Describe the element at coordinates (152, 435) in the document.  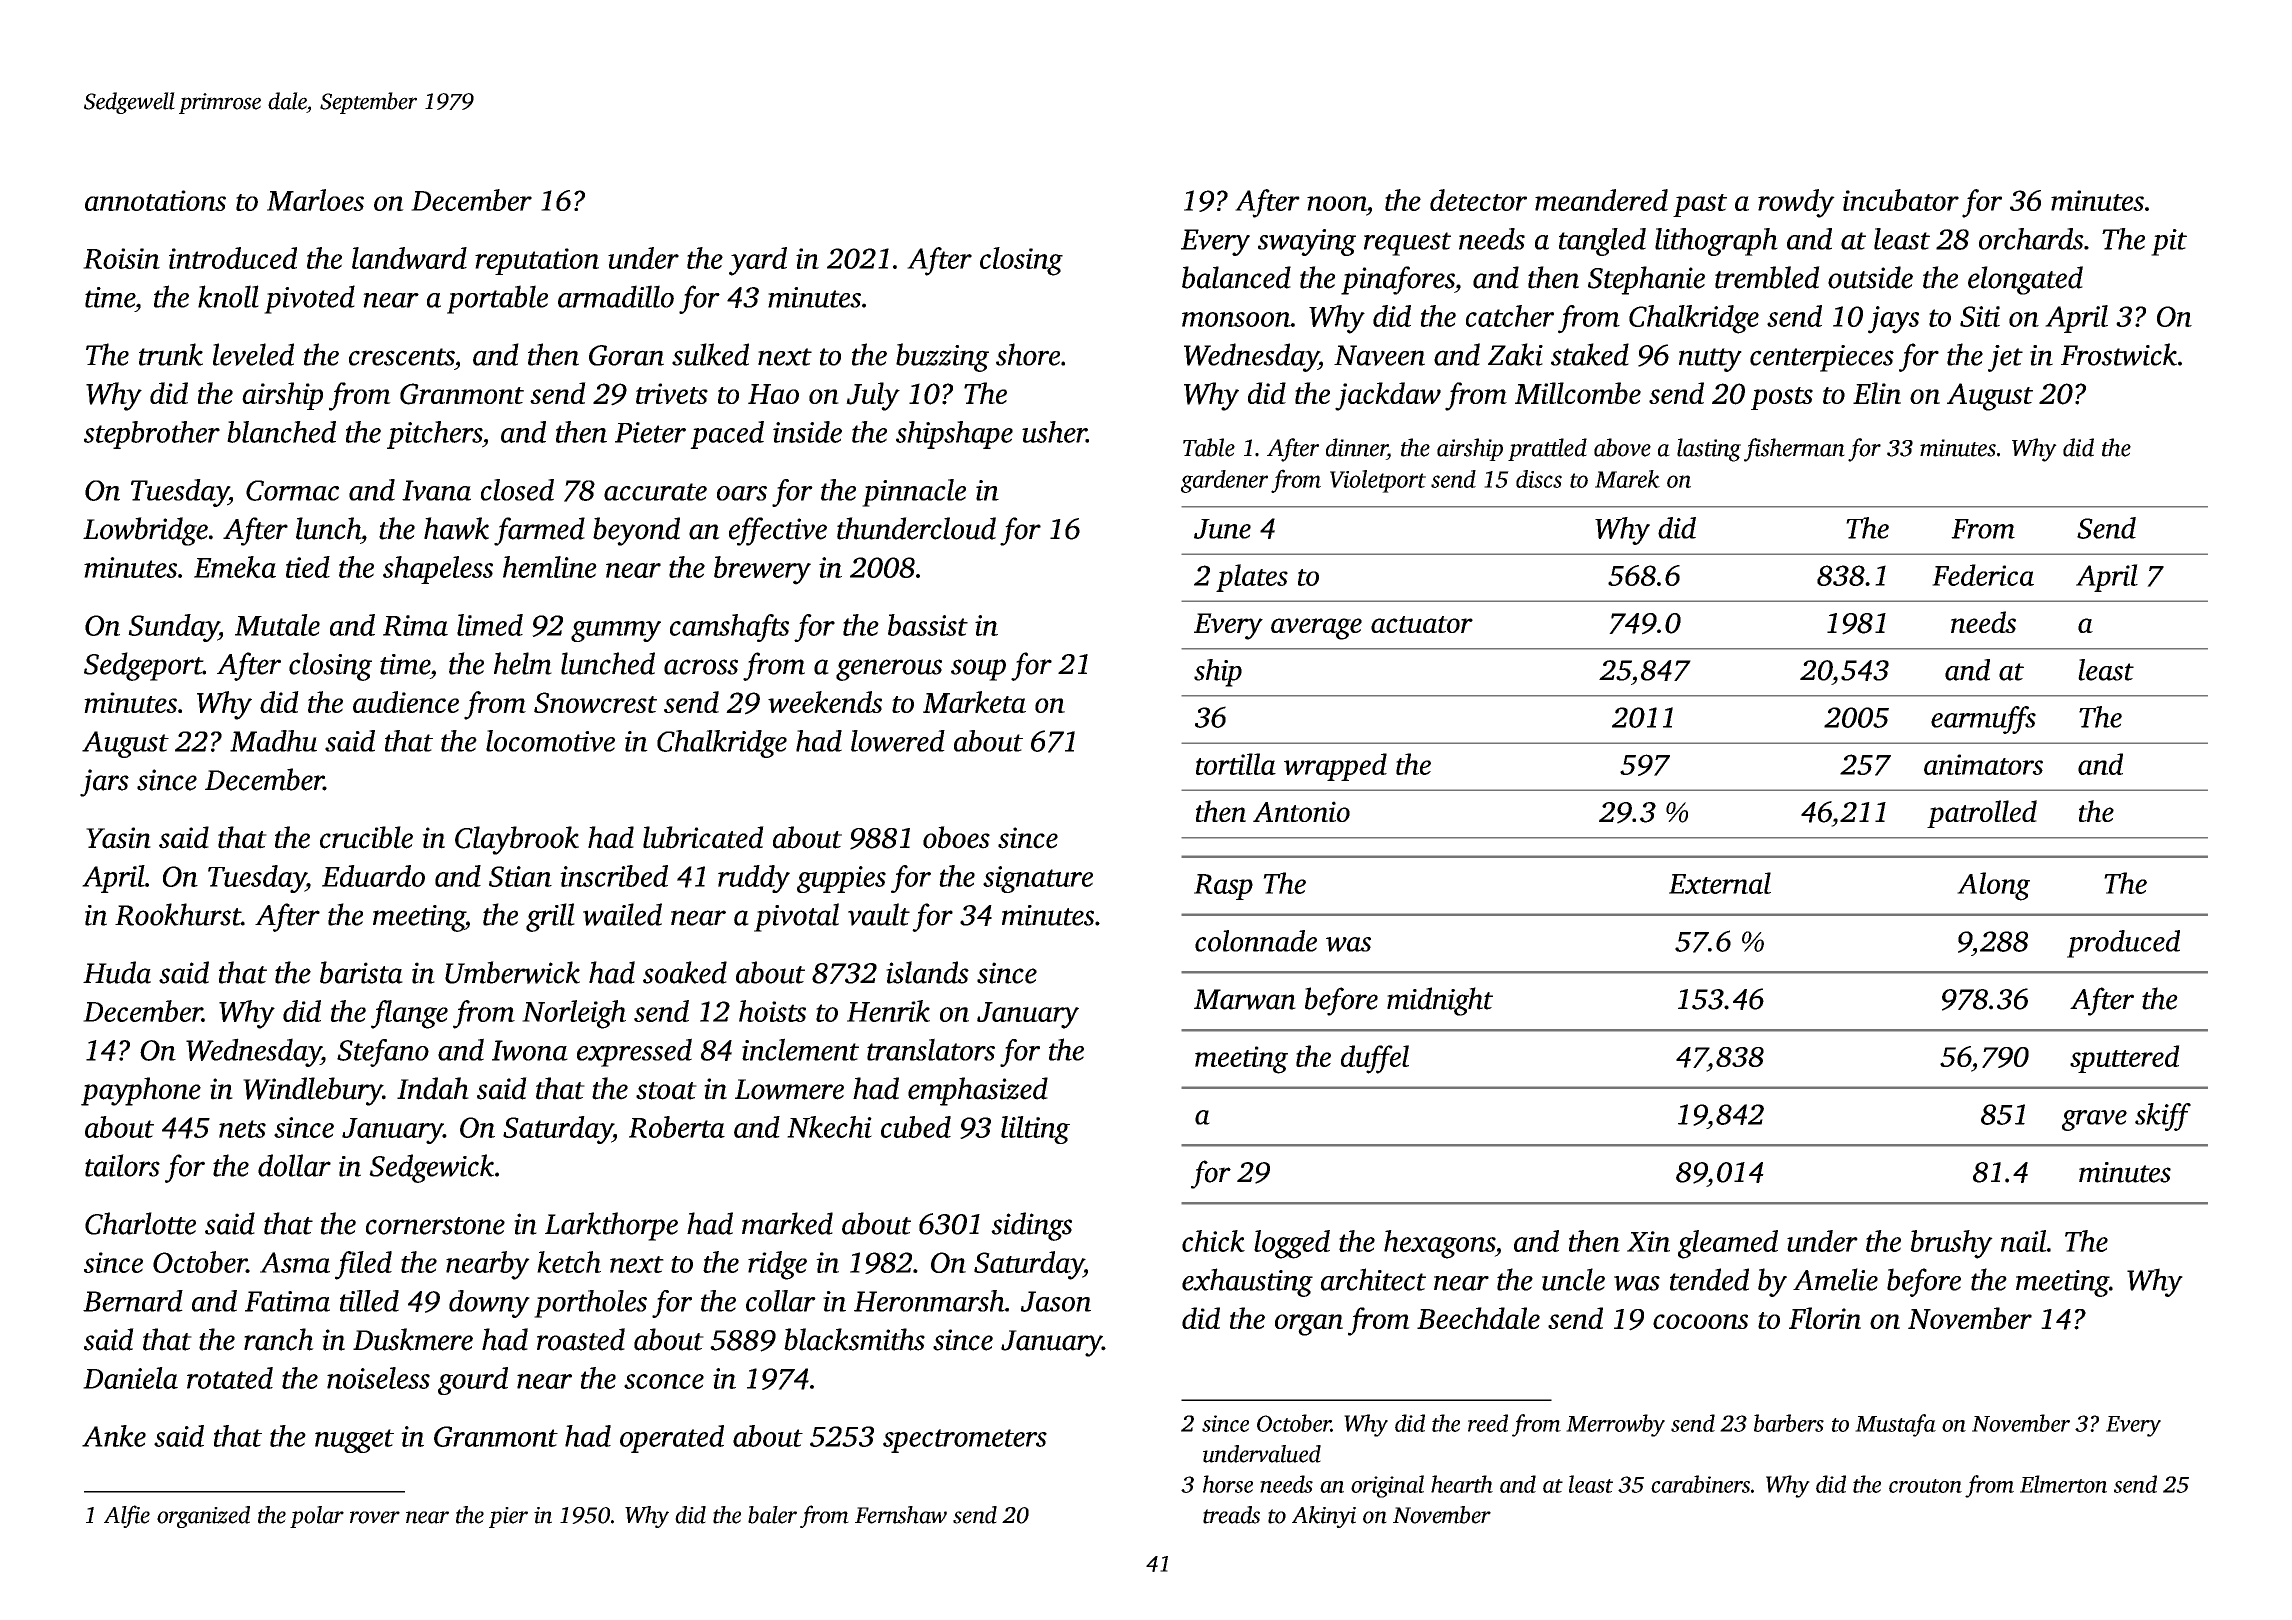
I see `stepbrother` at that location.
